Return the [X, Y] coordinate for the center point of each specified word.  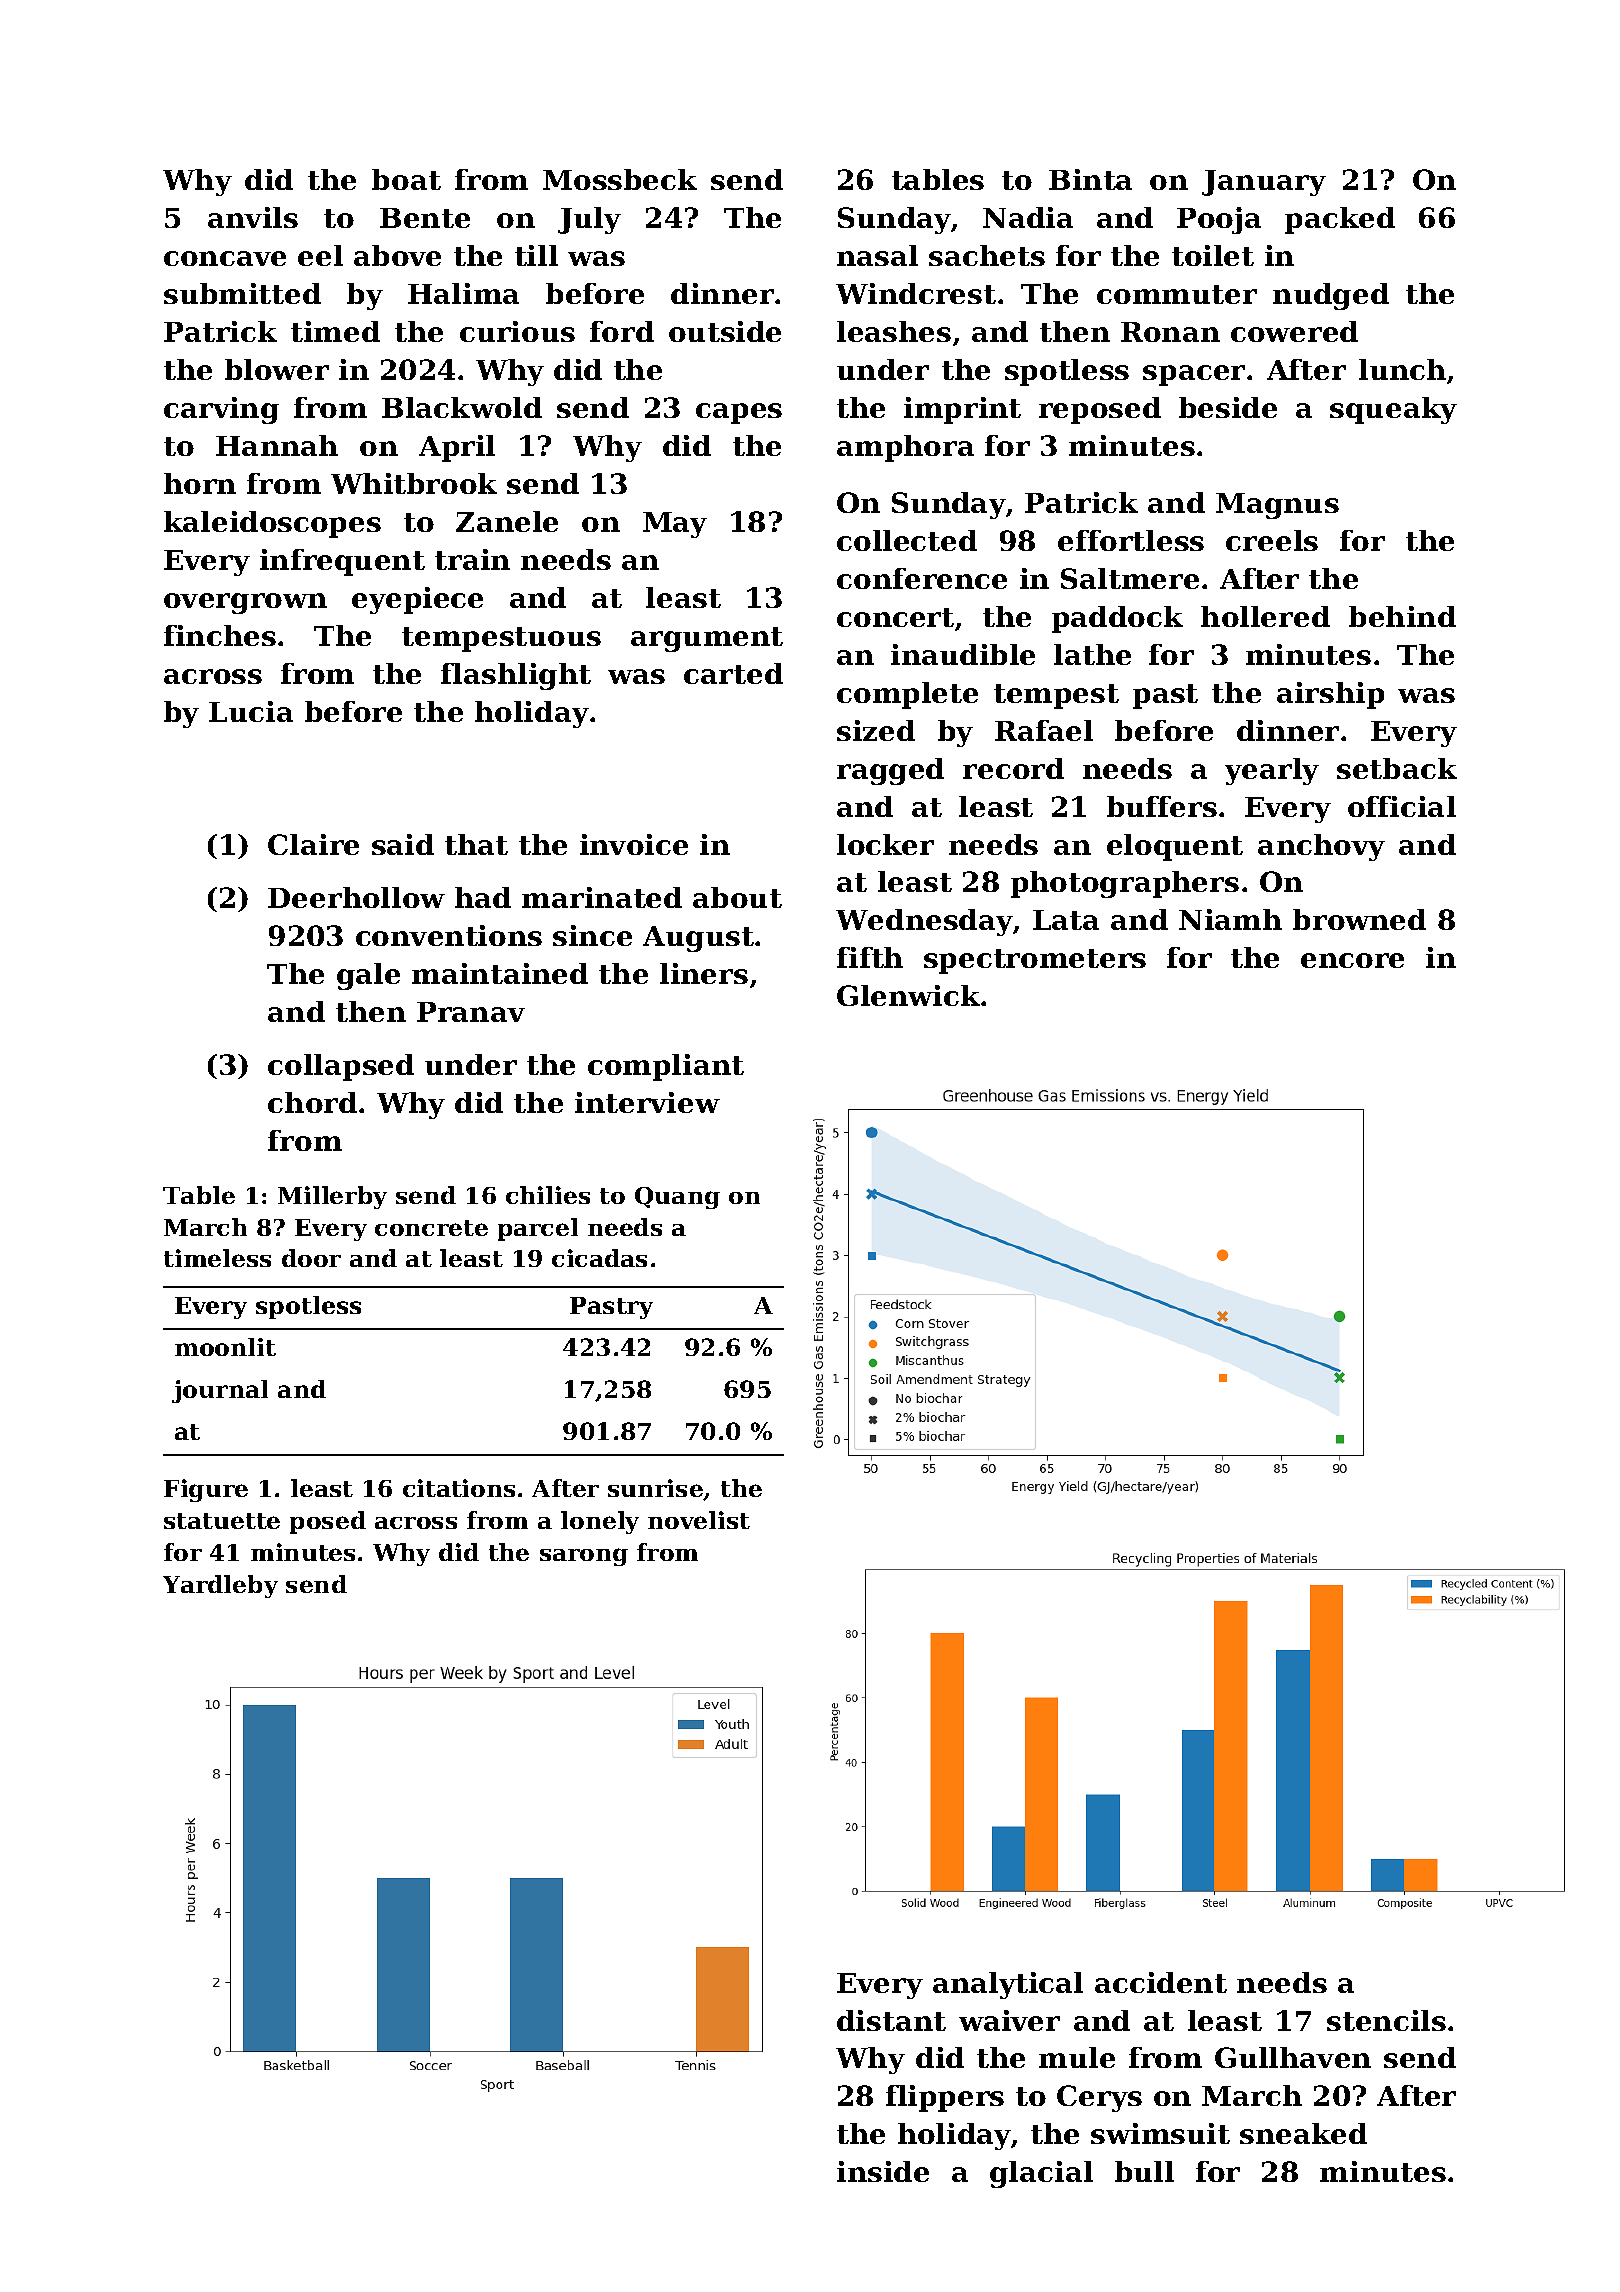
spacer [1194, 375]
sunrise [656, 1489]
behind [1402, 616]
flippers [945, 2098]
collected [907, 540]
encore [1352, 960]
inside [883, 2171]
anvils [253, 217]
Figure [206, 1490]
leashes [894, 331]
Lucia [251, 711]
